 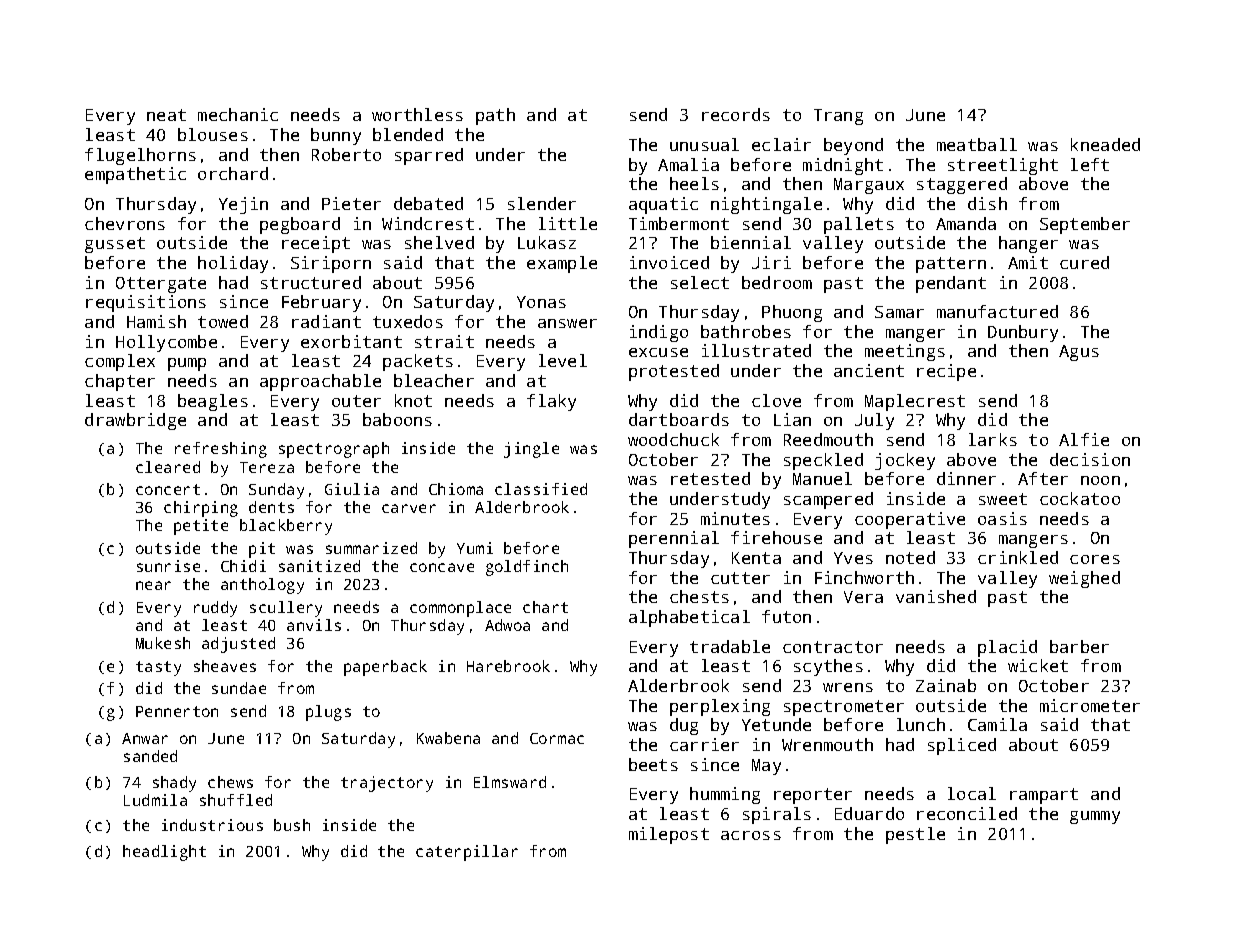 What do you see at coordinates (946, 372) in the screenshot?
I see `recipe` at bounding box center [946, 372].
